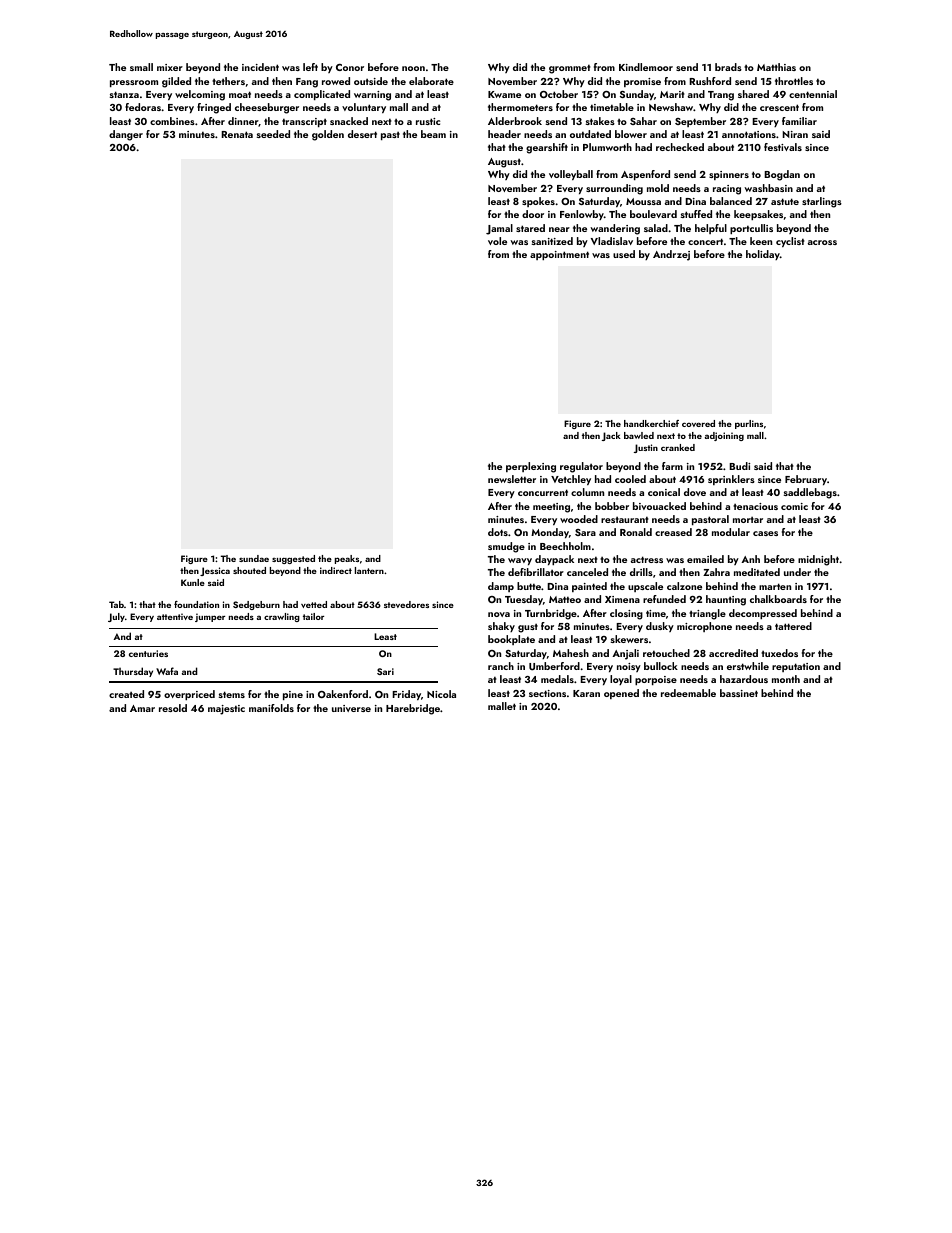 The width and height of the image is (952, 1233). What do you see at coordinates (124, 94) in the image?
I see `stanza` at bounding box center [124, 94].
